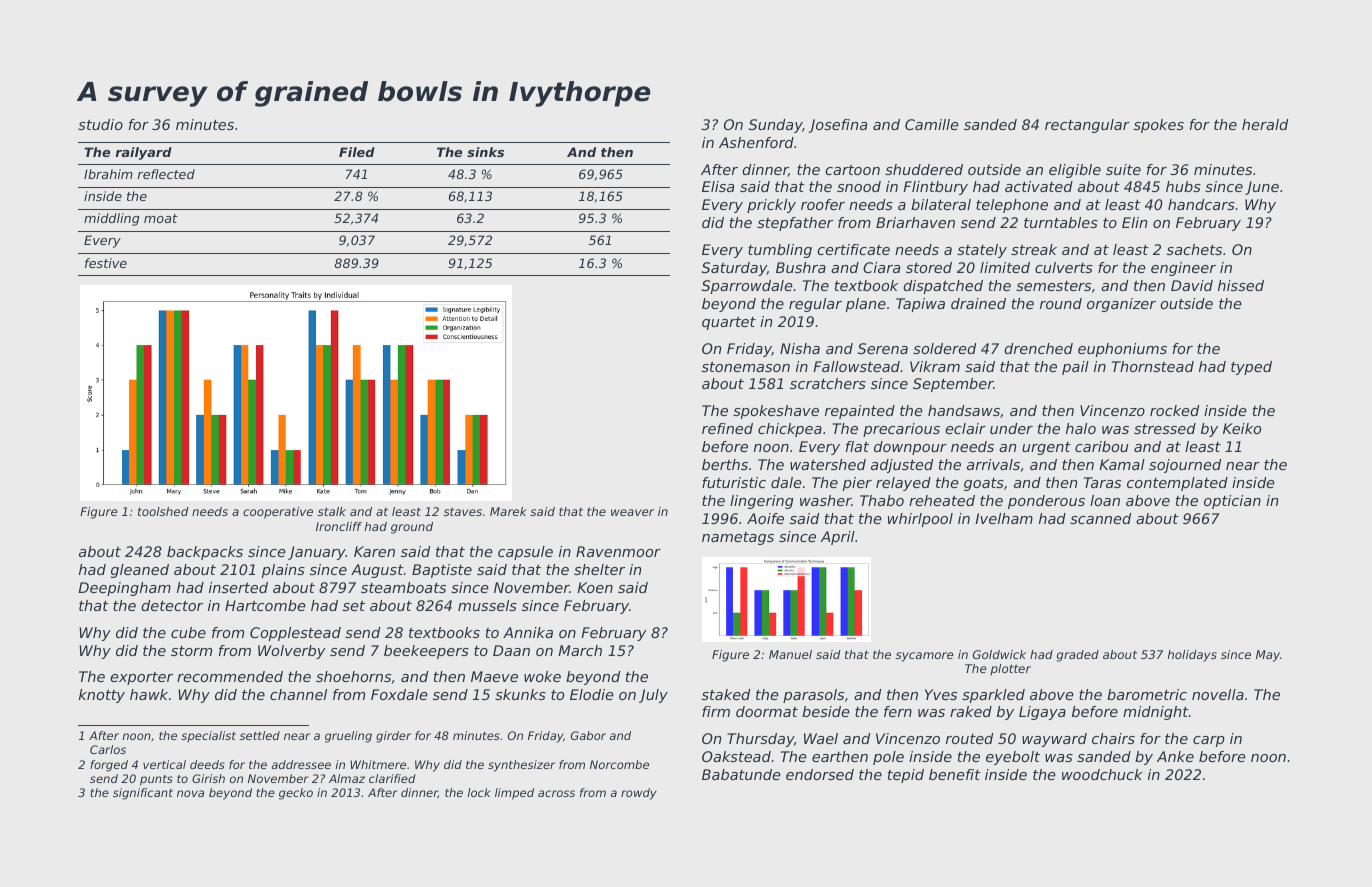 This screenshot has height=887, width=1372. I want to click on hissed, so click(1241, 285).
